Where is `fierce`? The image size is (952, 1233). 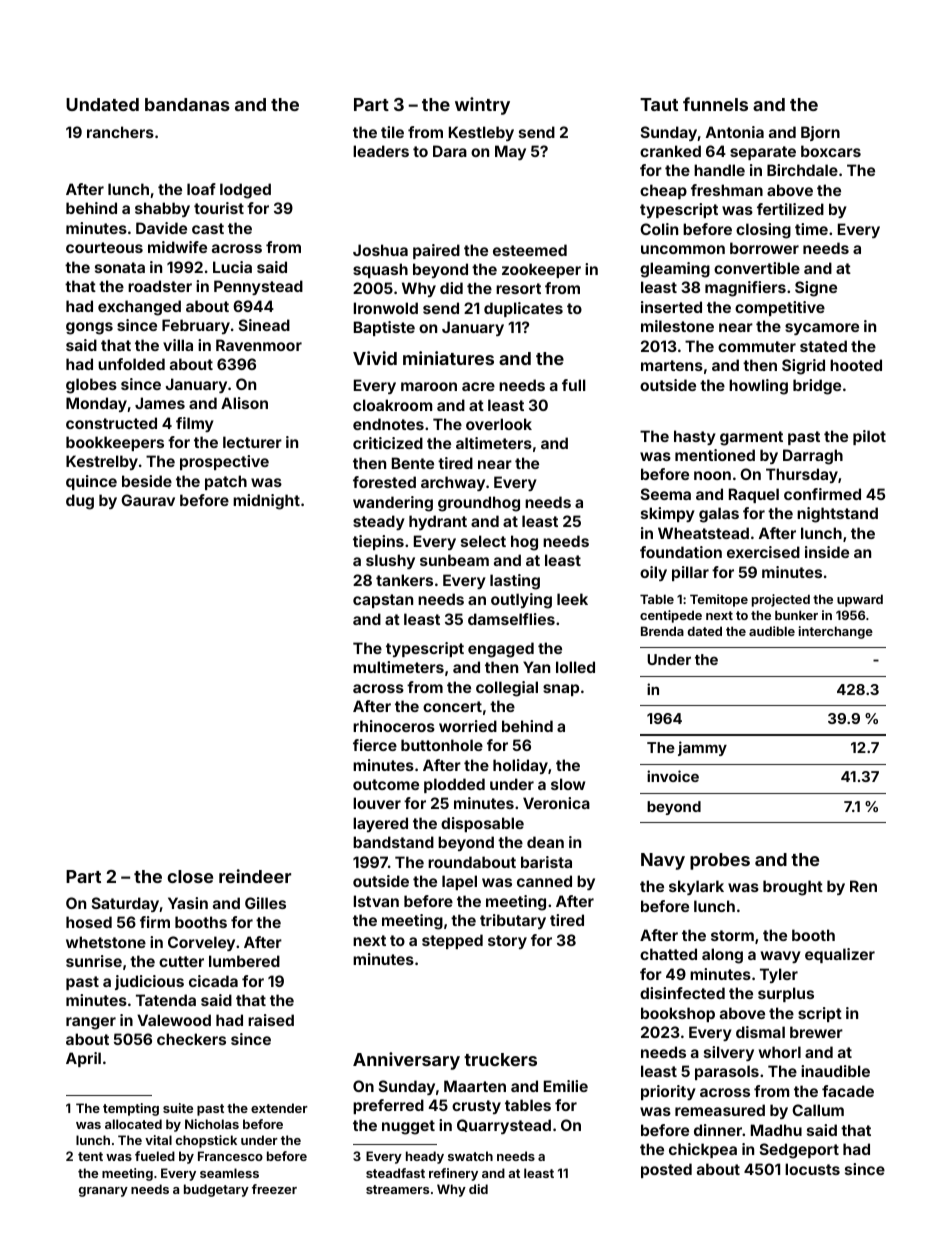 fierce is located at coordinates (375, 745).
